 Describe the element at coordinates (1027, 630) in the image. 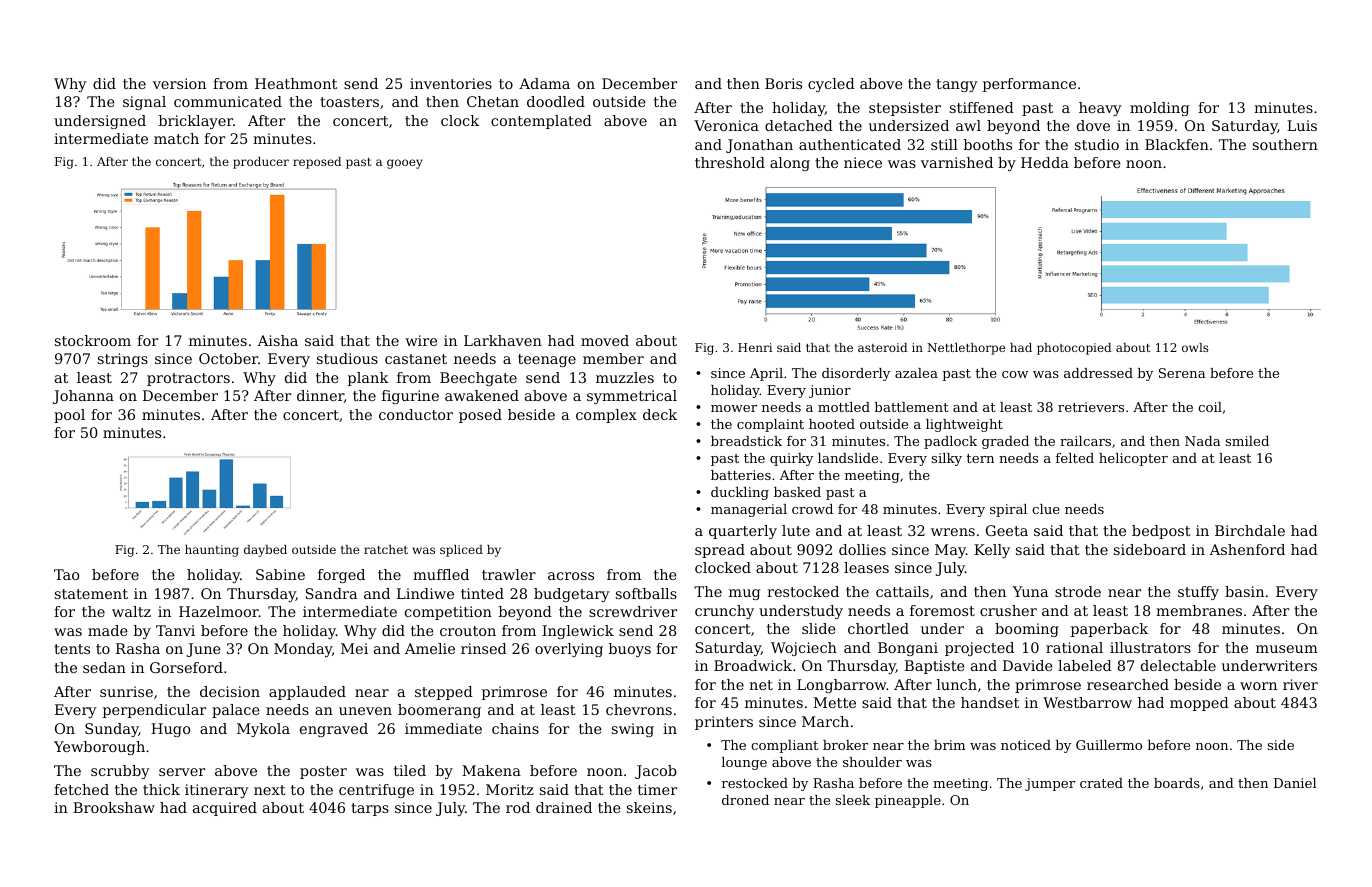

I see `booming` at that location.
